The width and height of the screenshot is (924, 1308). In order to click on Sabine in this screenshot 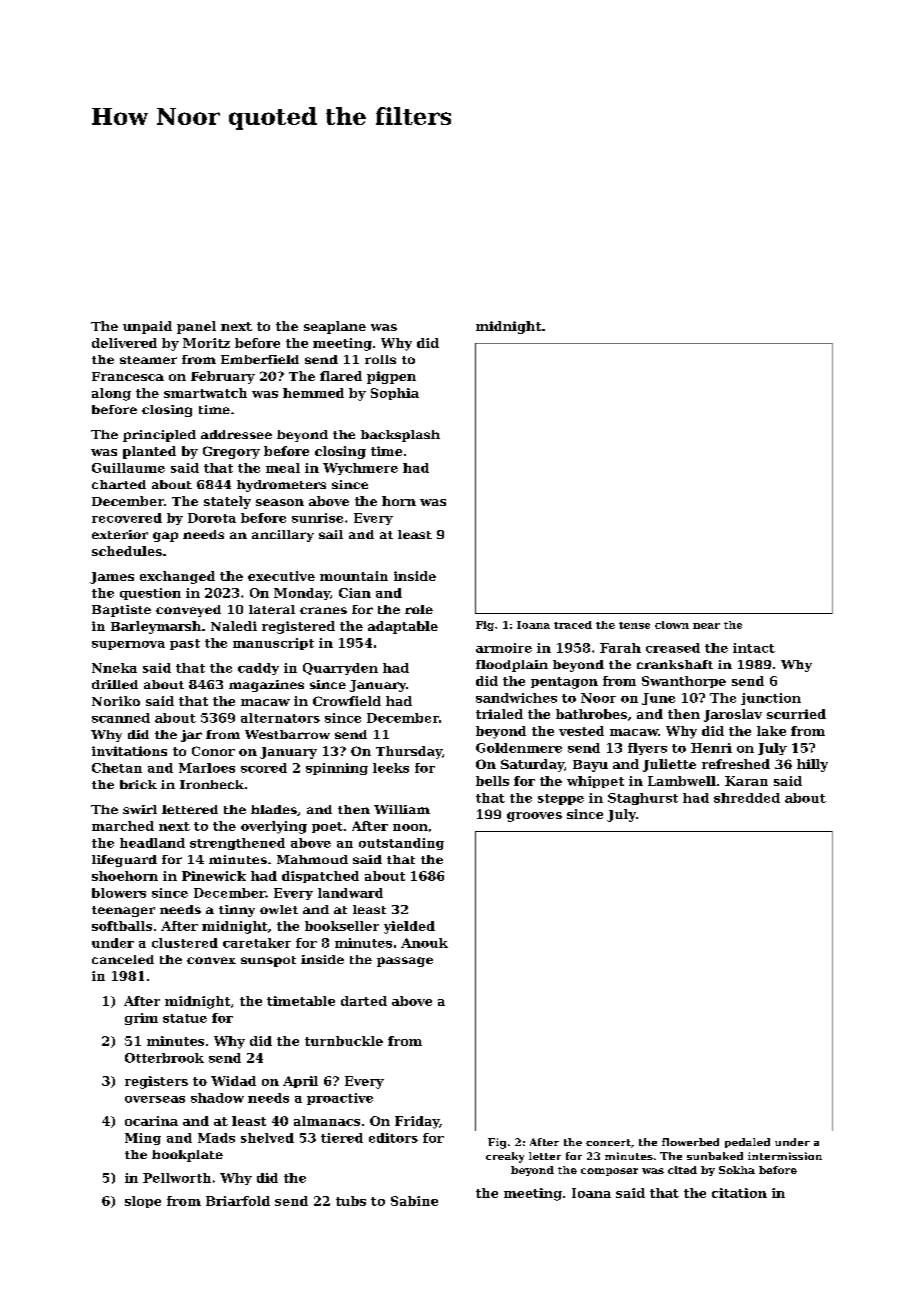, I will do `click(414, 1201)`.
